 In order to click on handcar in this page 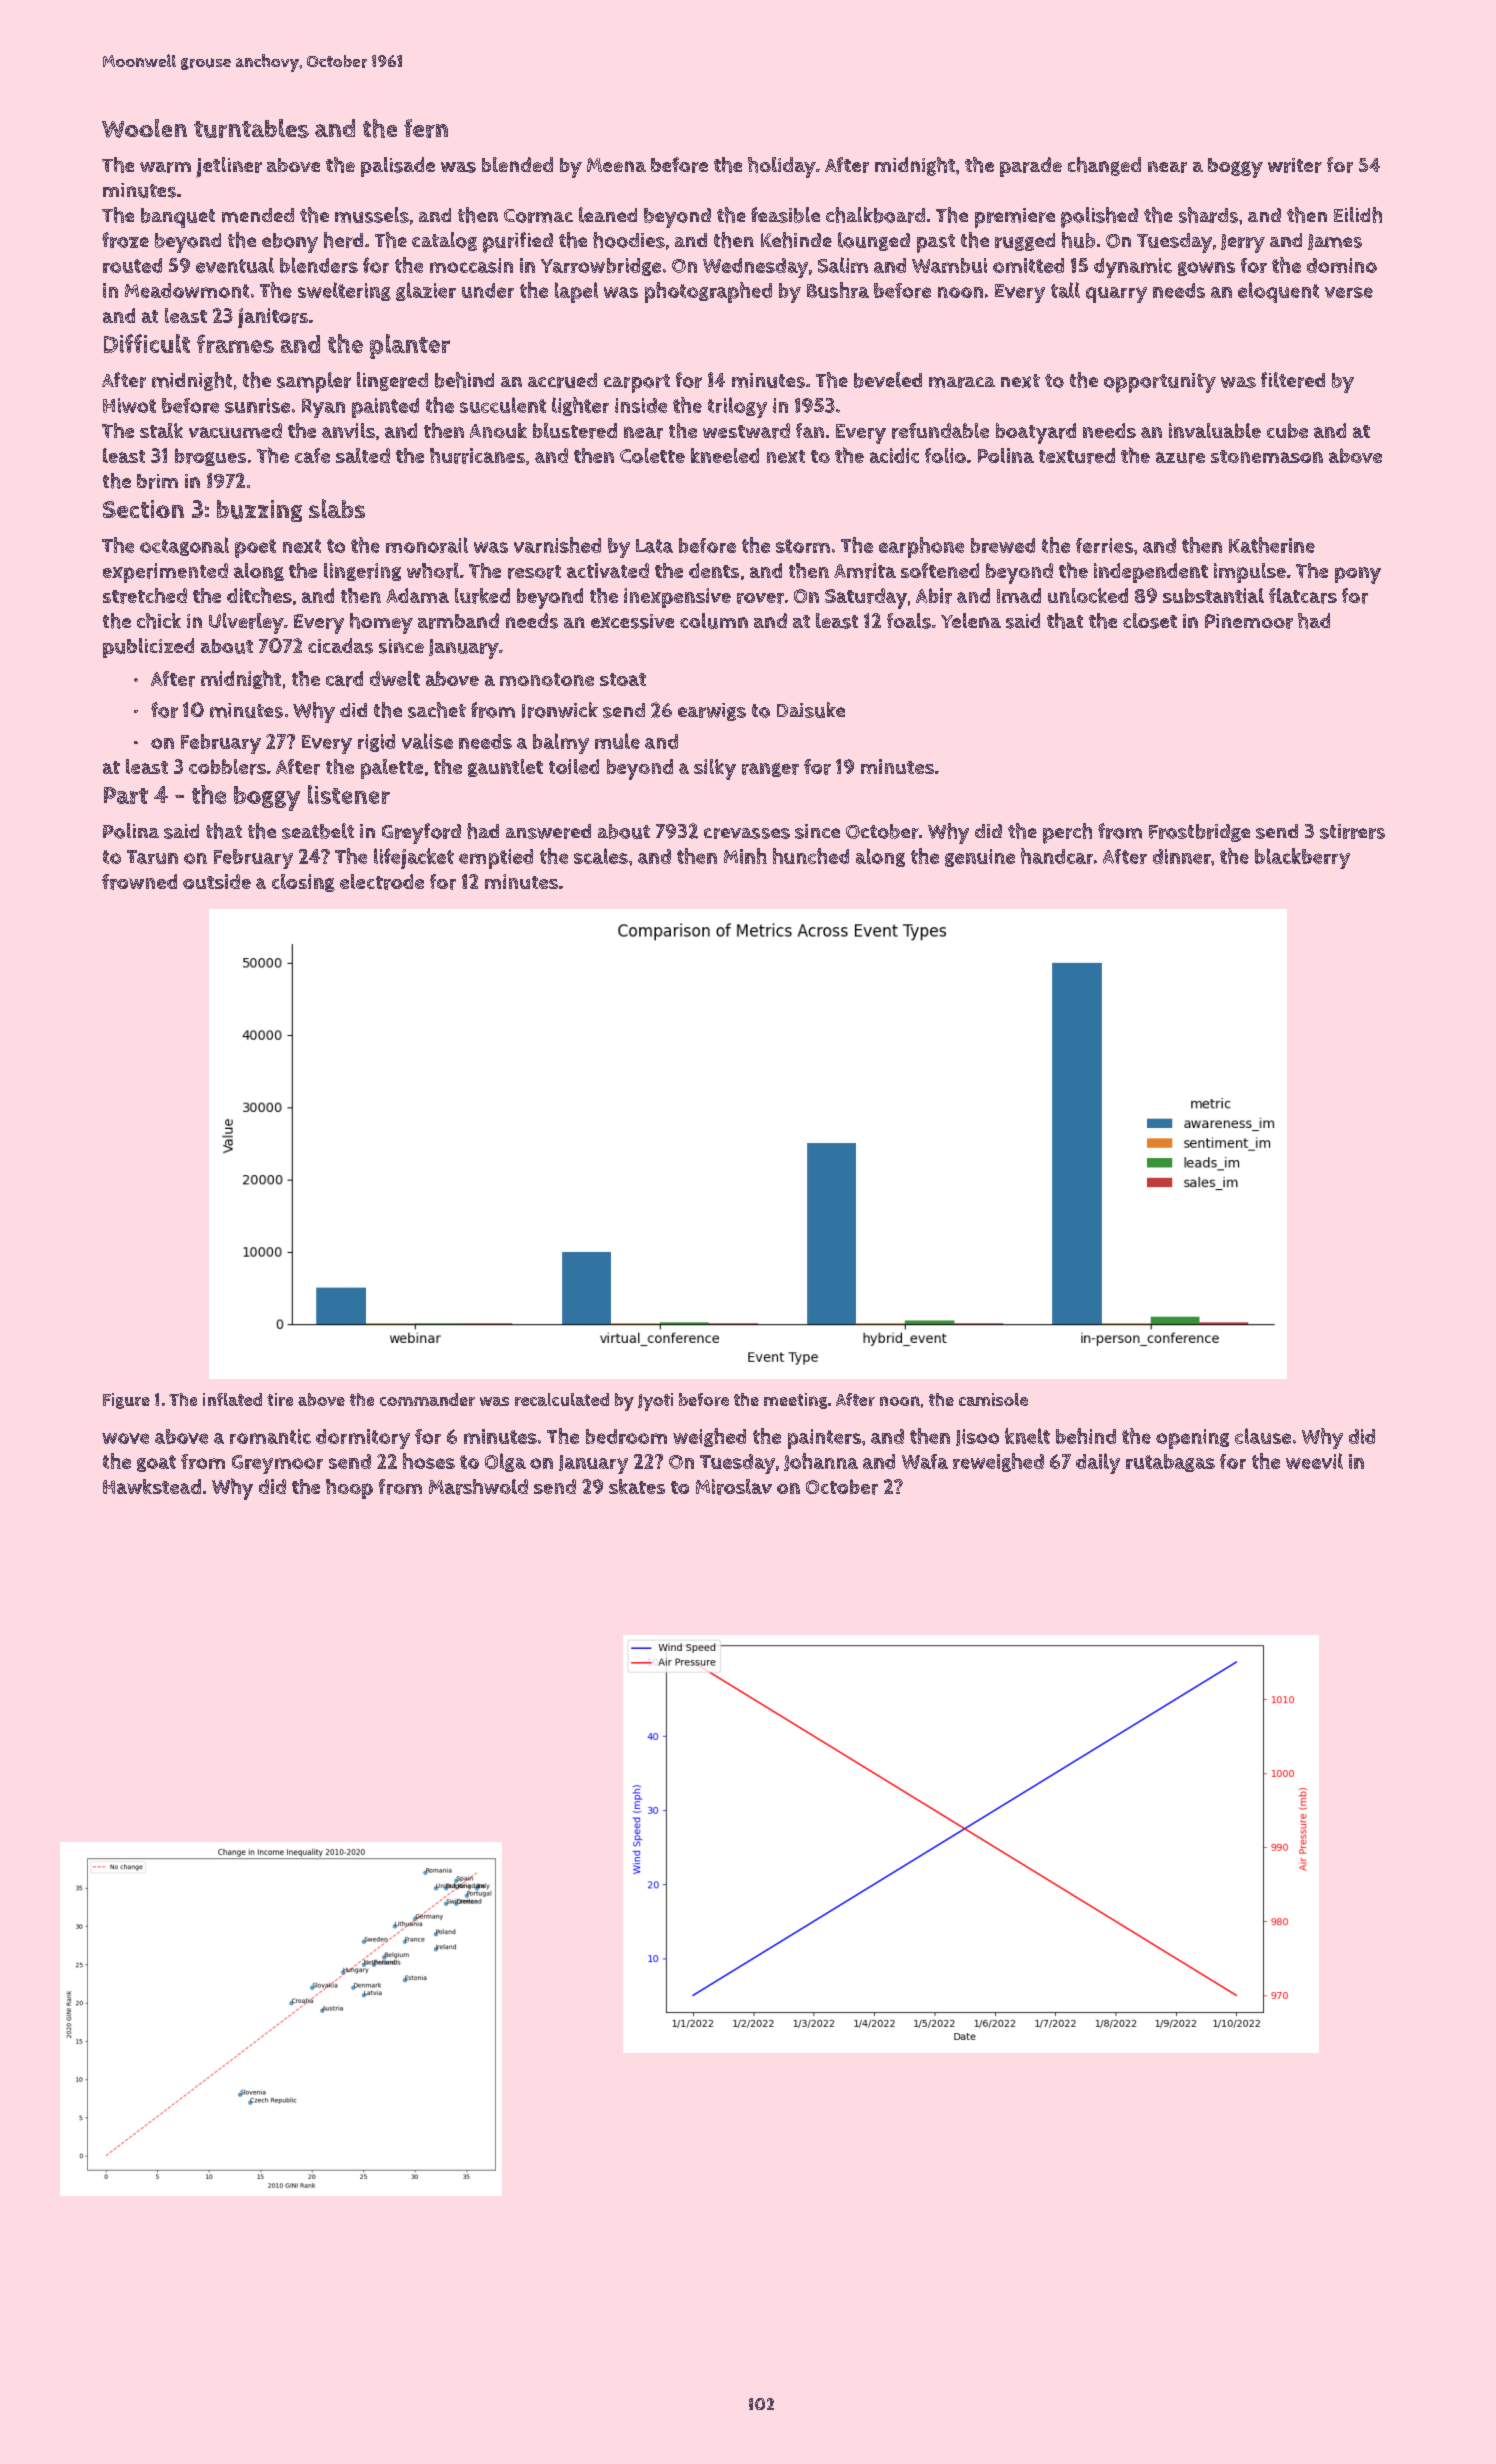, I will do `click(1057, 856)`.
